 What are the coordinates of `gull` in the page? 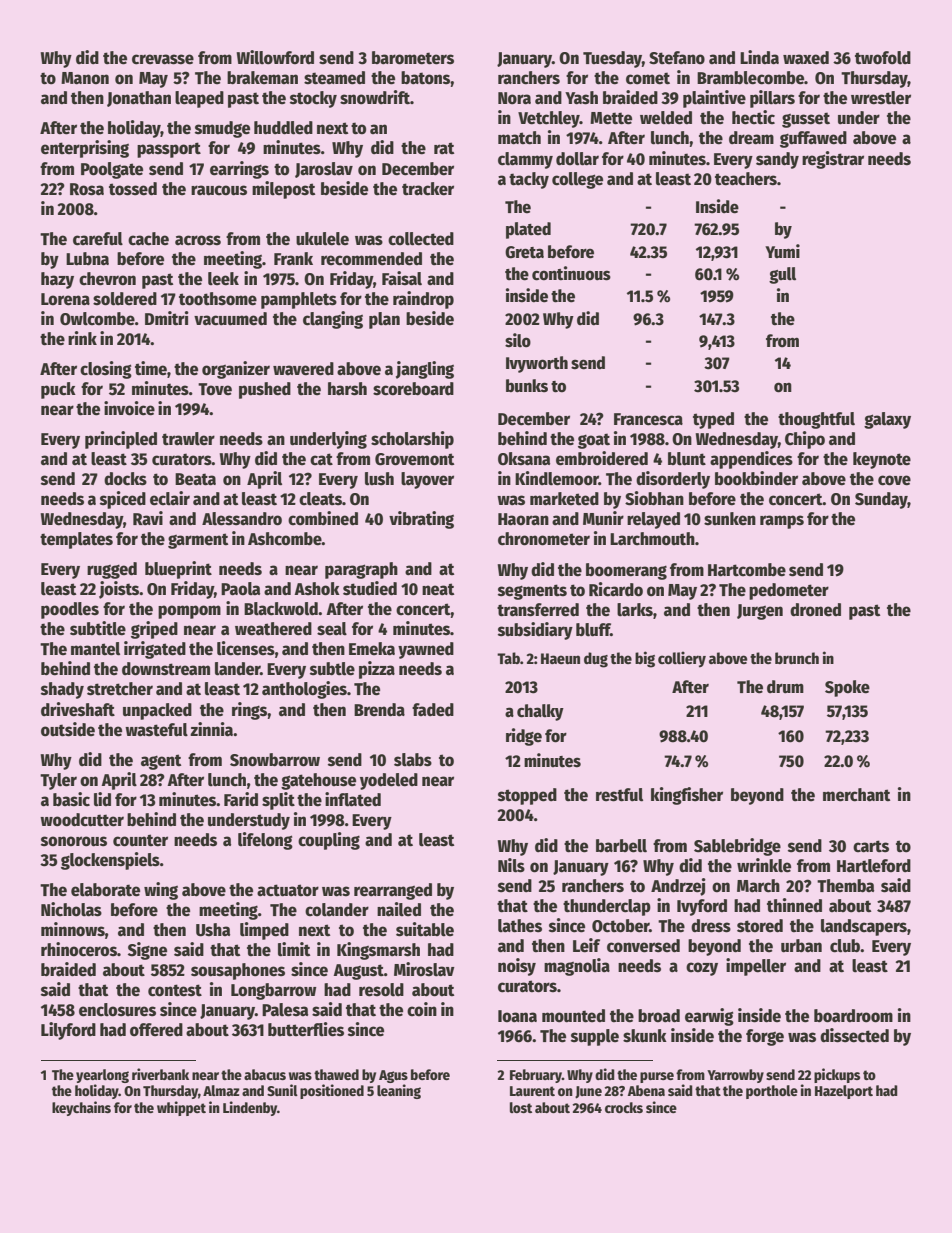 It's located at (782, 275).
